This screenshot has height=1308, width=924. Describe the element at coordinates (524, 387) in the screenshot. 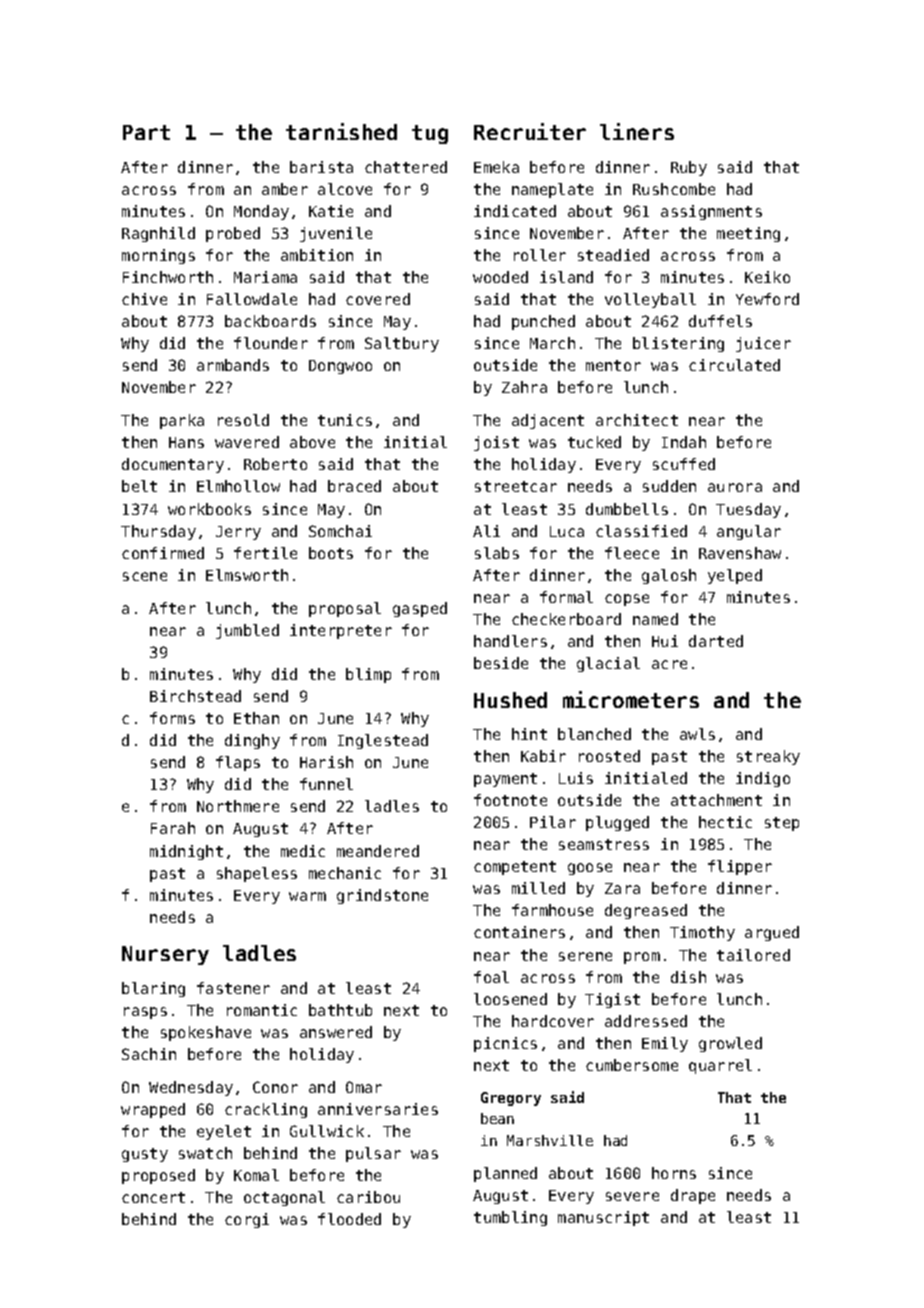

I see `Zahra` at that location.
